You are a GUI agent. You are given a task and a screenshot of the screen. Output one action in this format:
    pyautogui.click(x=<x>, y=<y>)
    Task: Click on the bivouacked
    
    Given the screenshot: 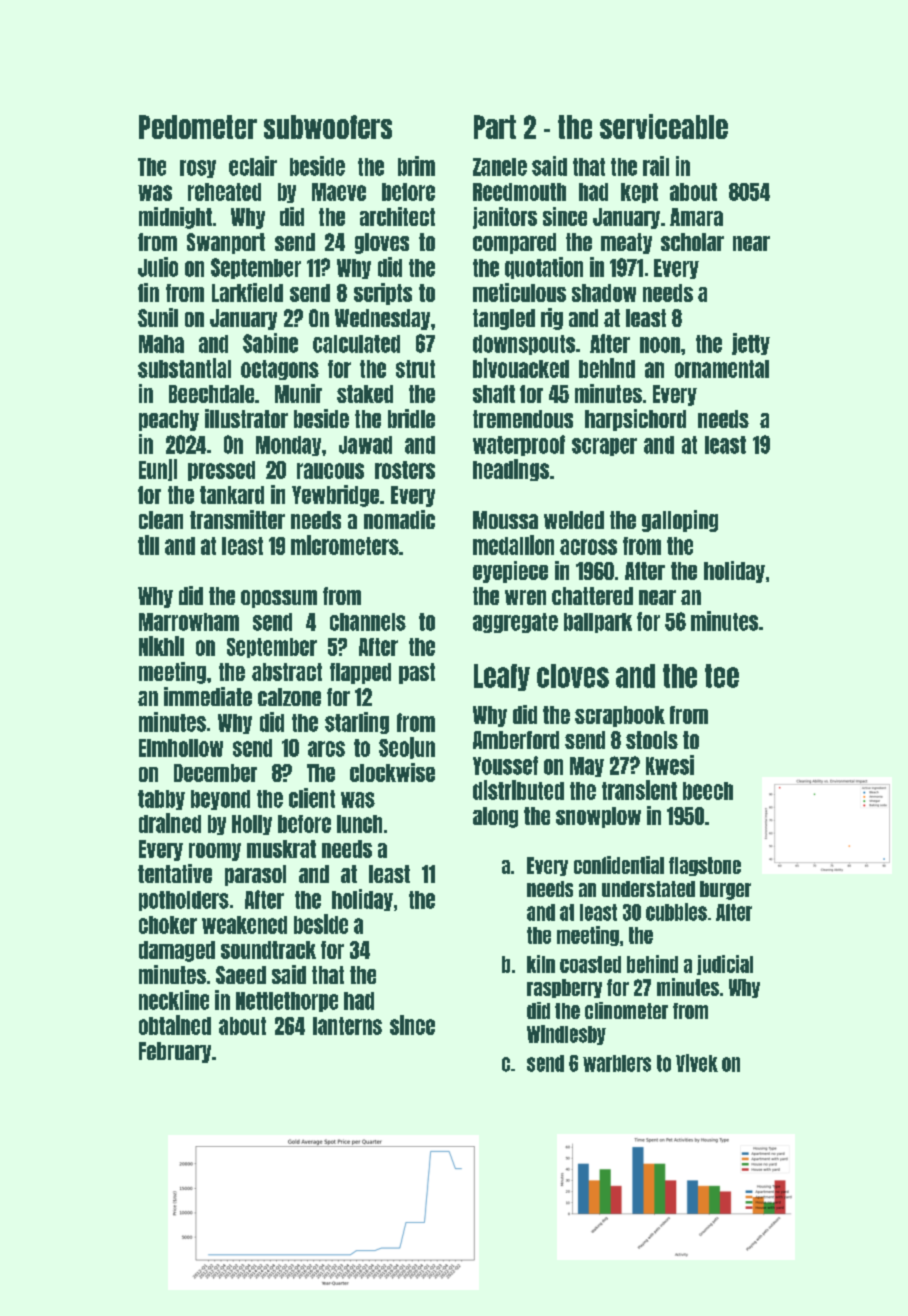 What is the action you would take?
    pyautogui.click(x=521, y=368)
